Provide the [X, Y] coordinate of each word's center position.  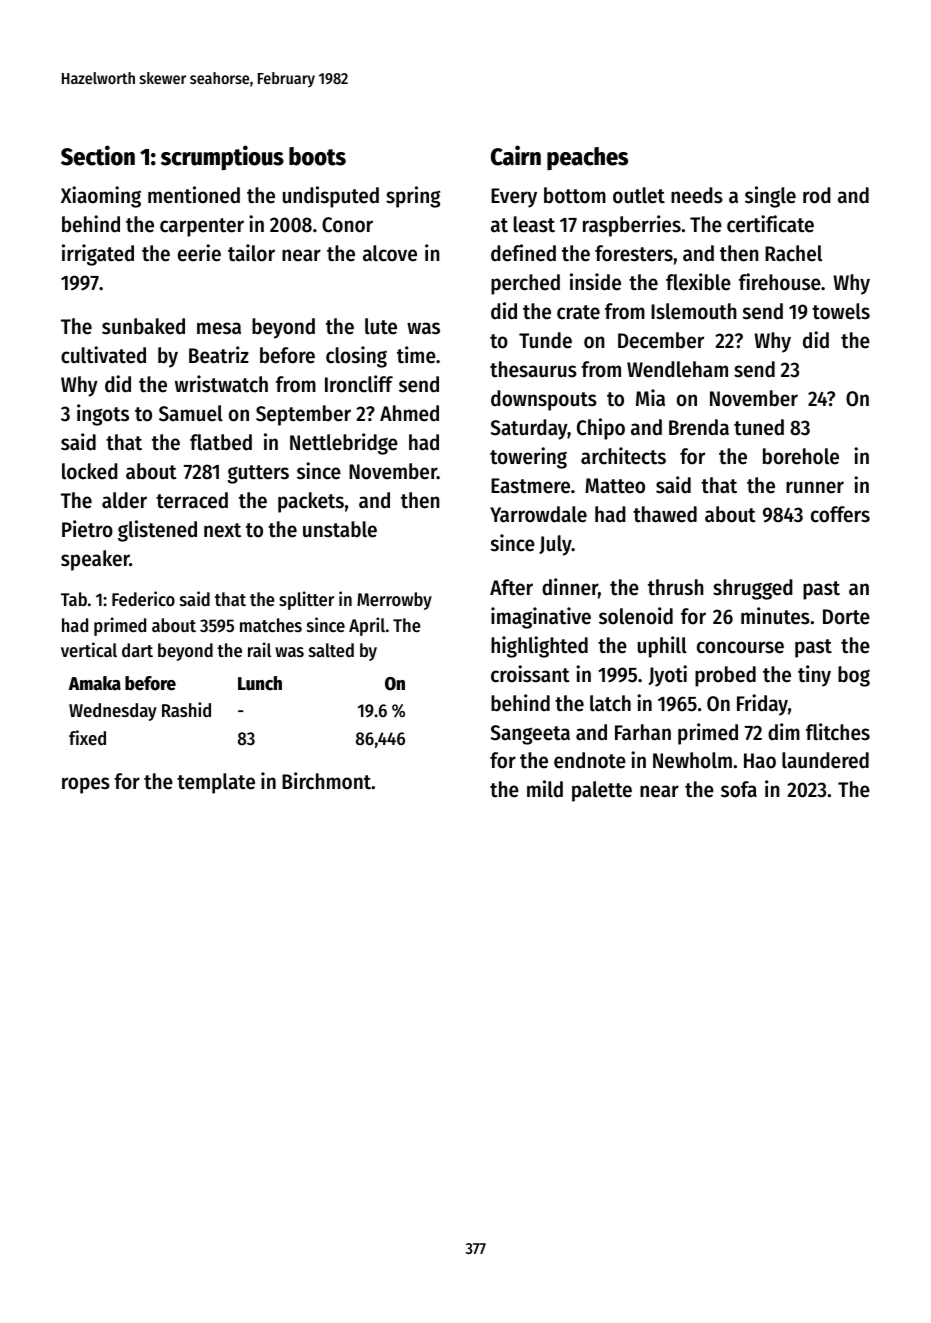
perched [525, 284]
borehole [801, 456]
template [216, 783]
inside [595, 282]
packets [311, 502]
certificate [770, 224]
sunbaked [143, 326]
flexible [698, 282]
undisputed [331, 197]
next [222, 530]
